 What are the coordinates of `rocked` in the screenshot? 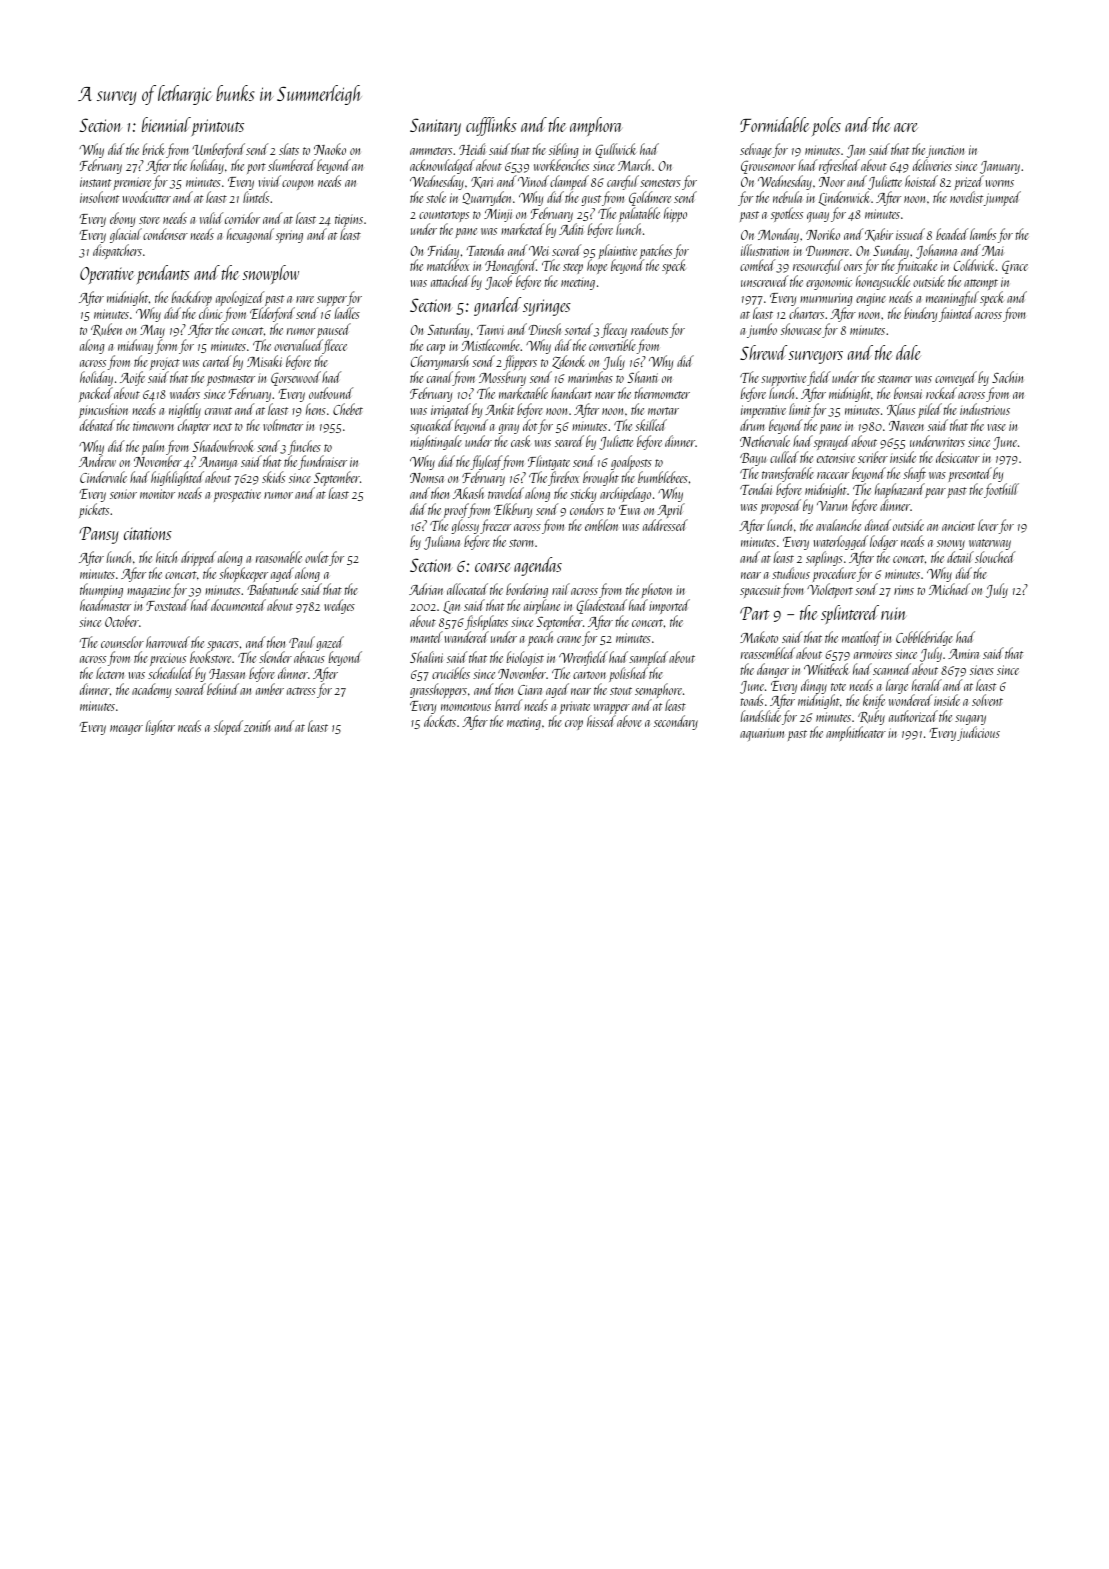 It's located at (941, 393).
